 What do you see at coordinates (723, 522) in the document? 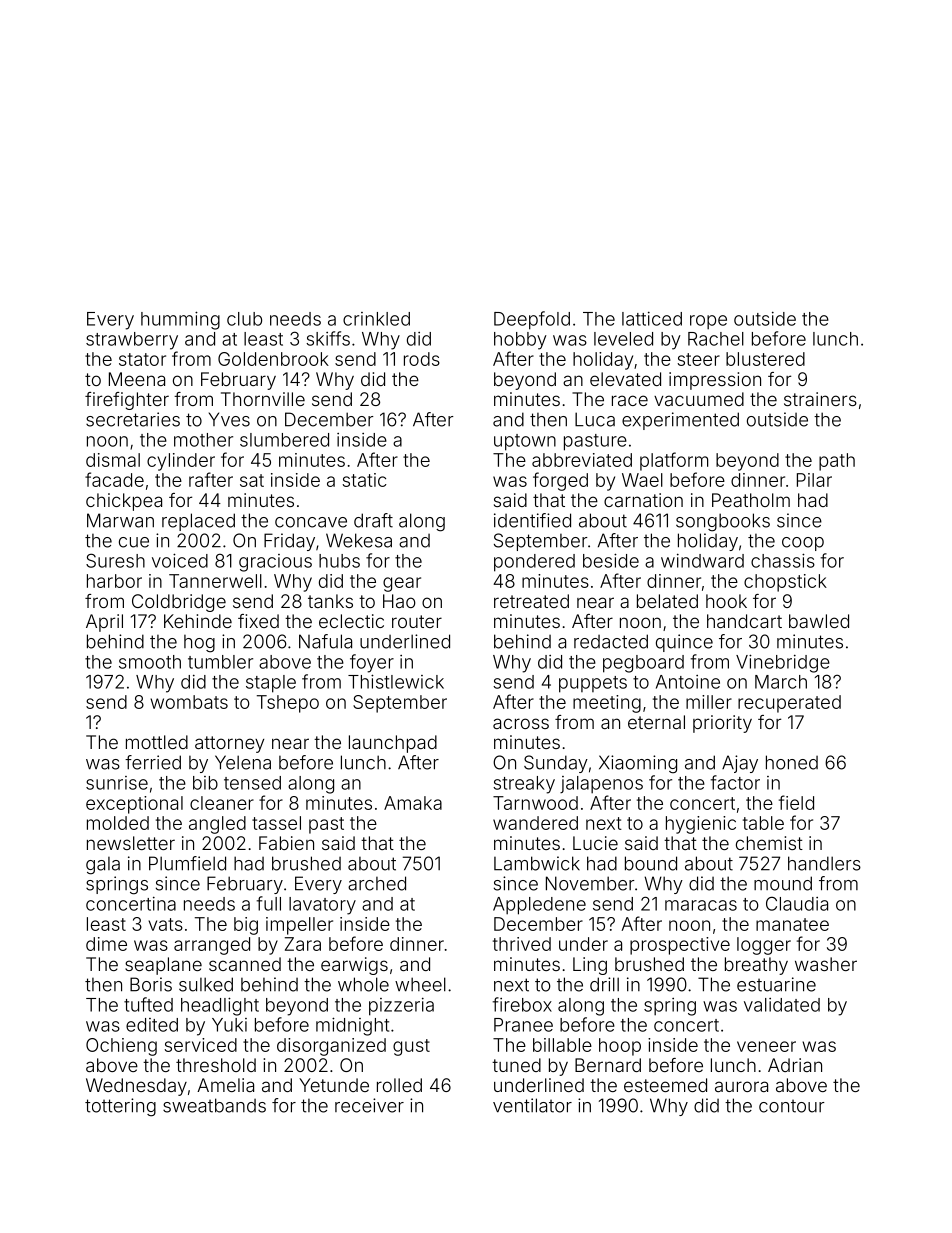
I see `songbooks` at bounding box center [723, 522].
